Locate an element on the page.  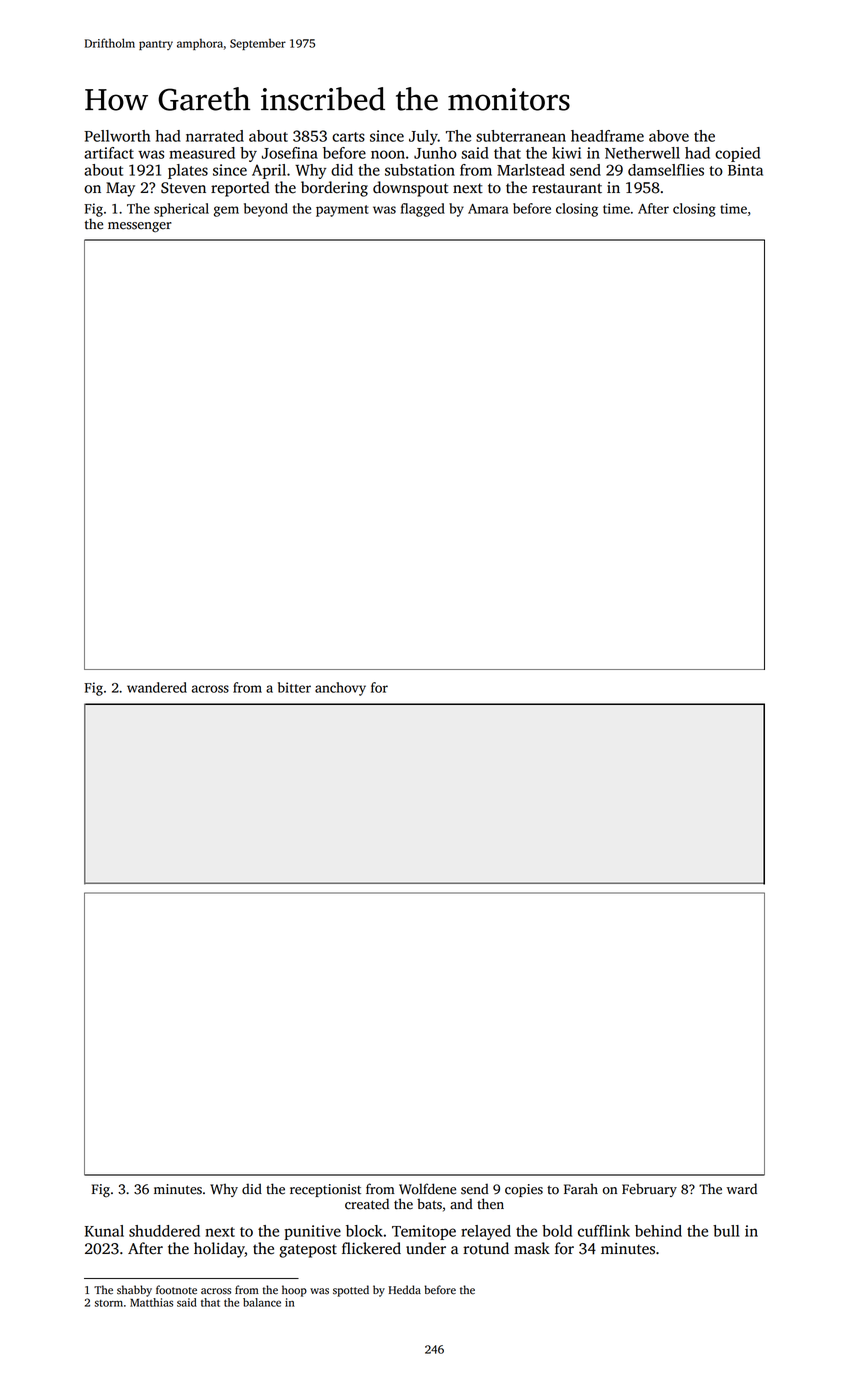
balance is located at coordinates (262, 1302).
